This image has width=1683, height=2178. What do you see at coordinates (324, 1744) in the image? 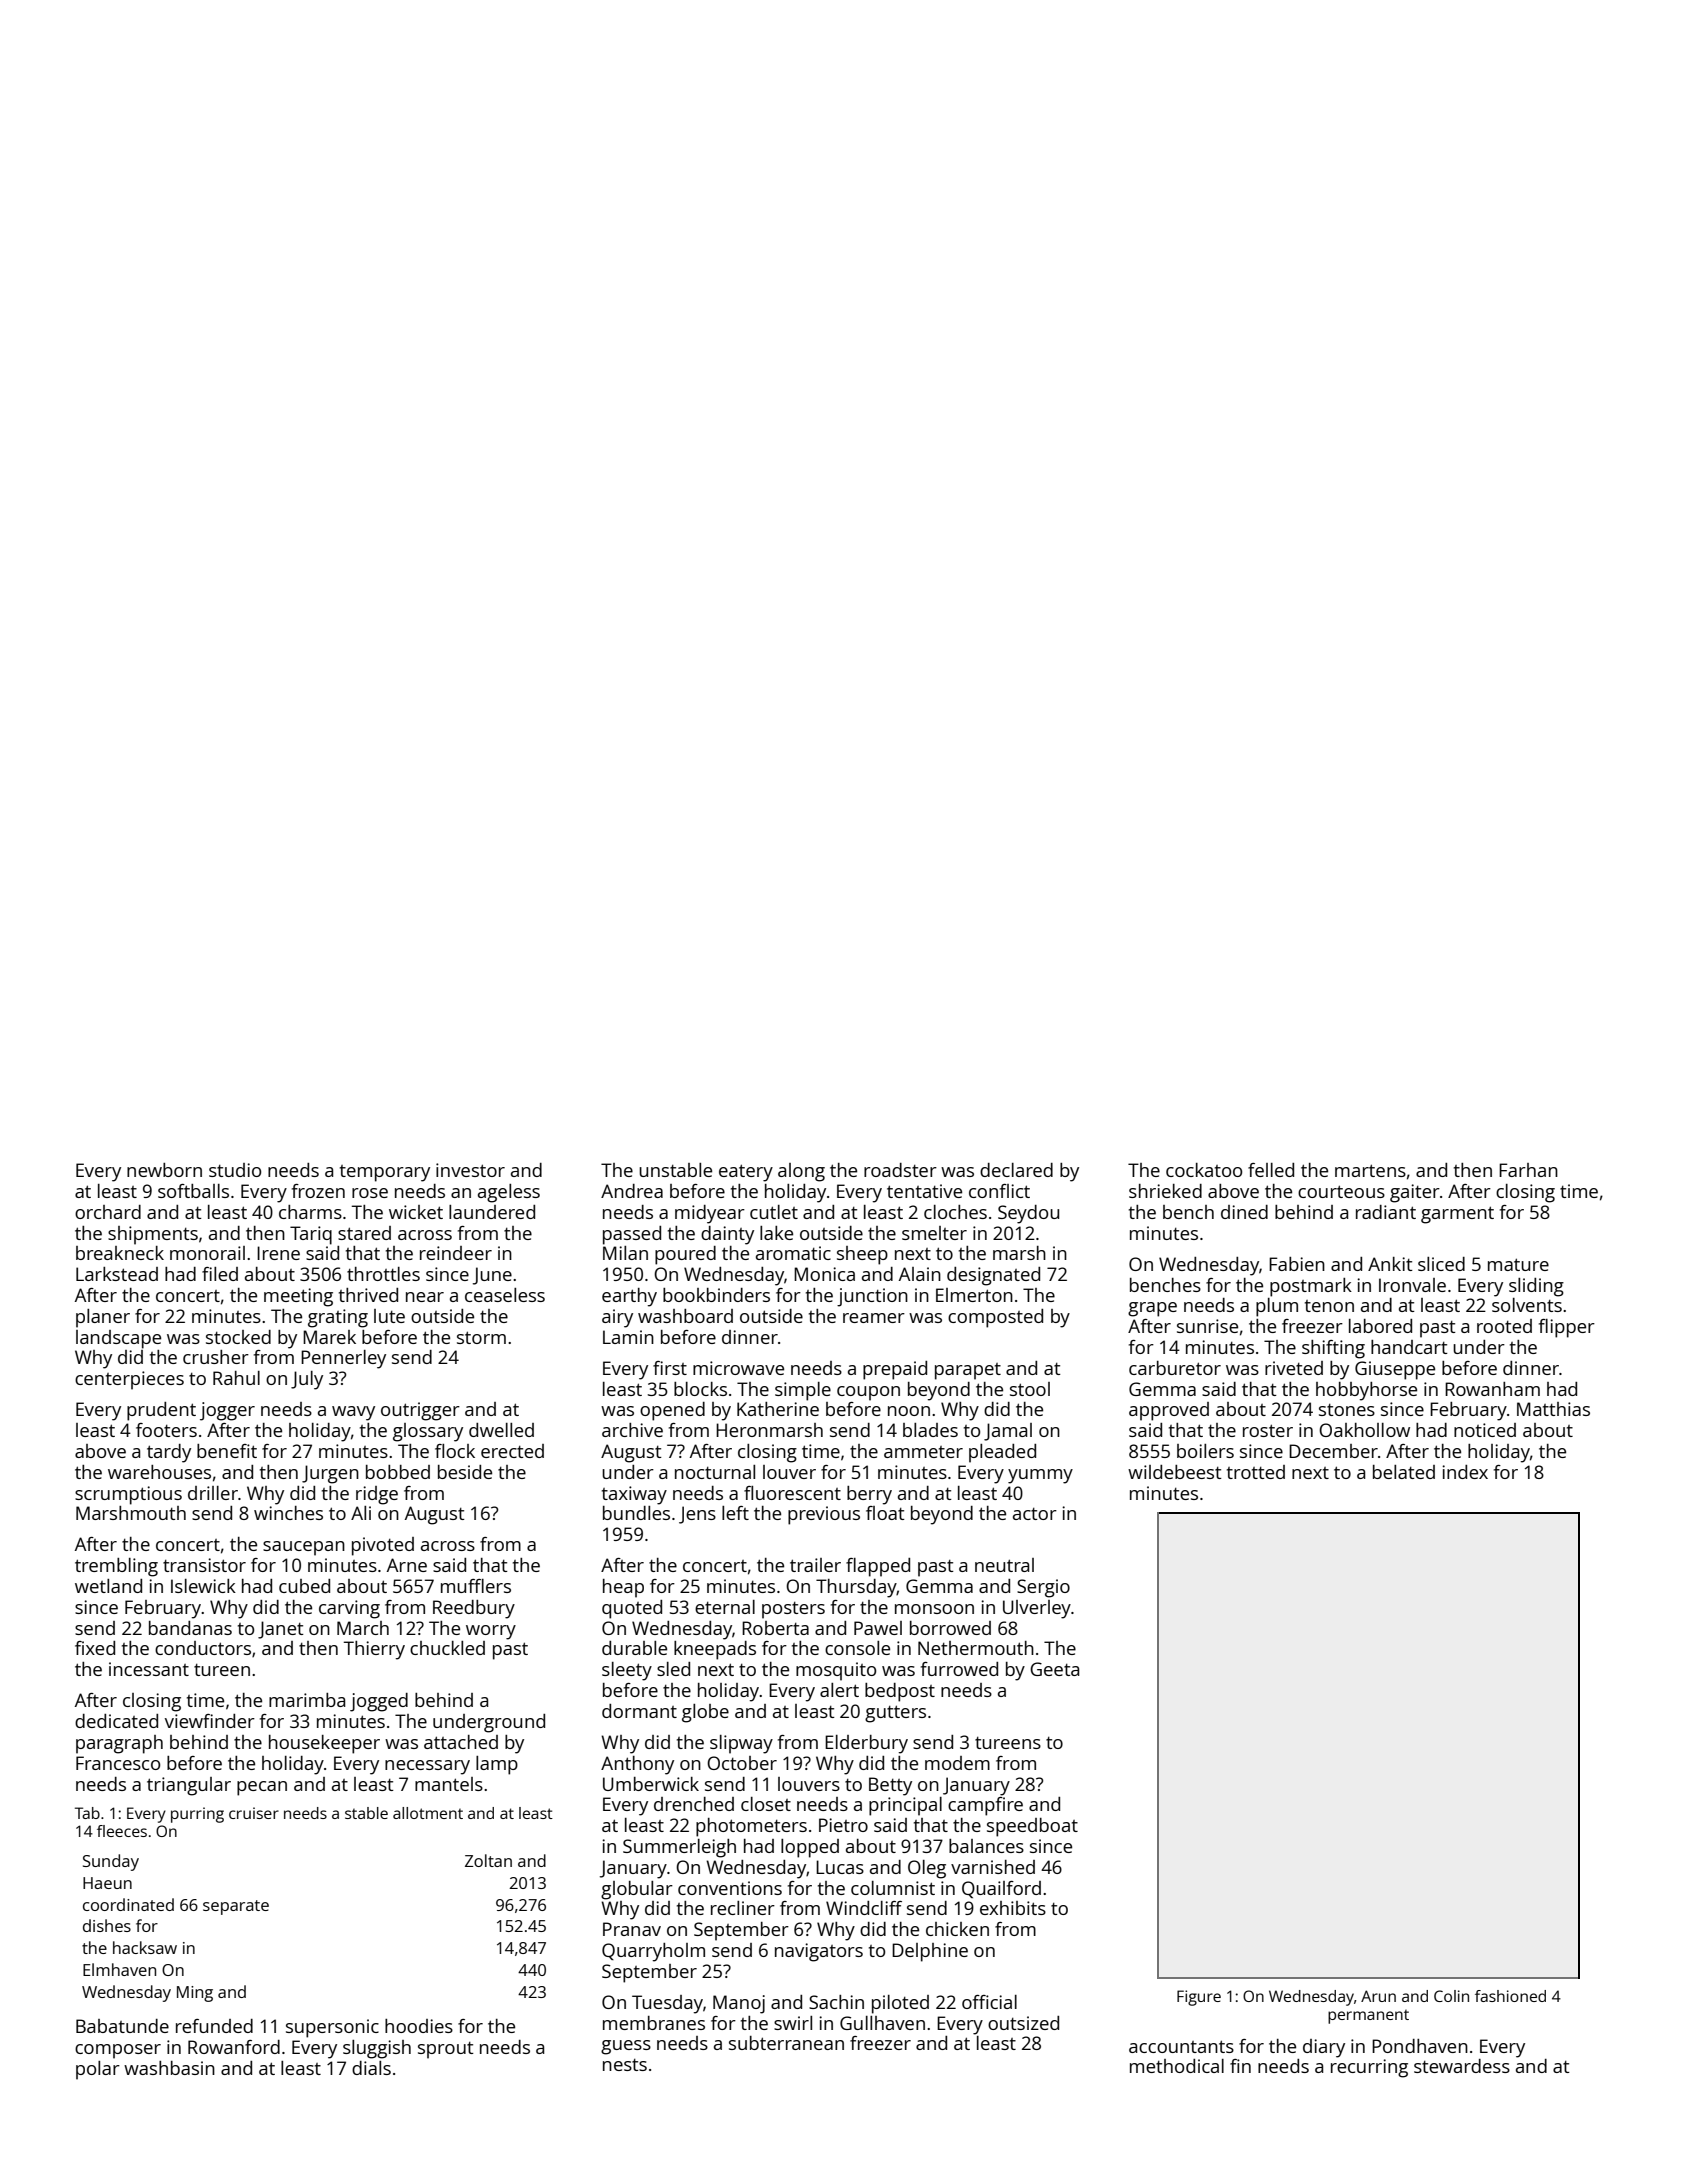
I see `housekeeper` at bounding box center [324, 1744].
